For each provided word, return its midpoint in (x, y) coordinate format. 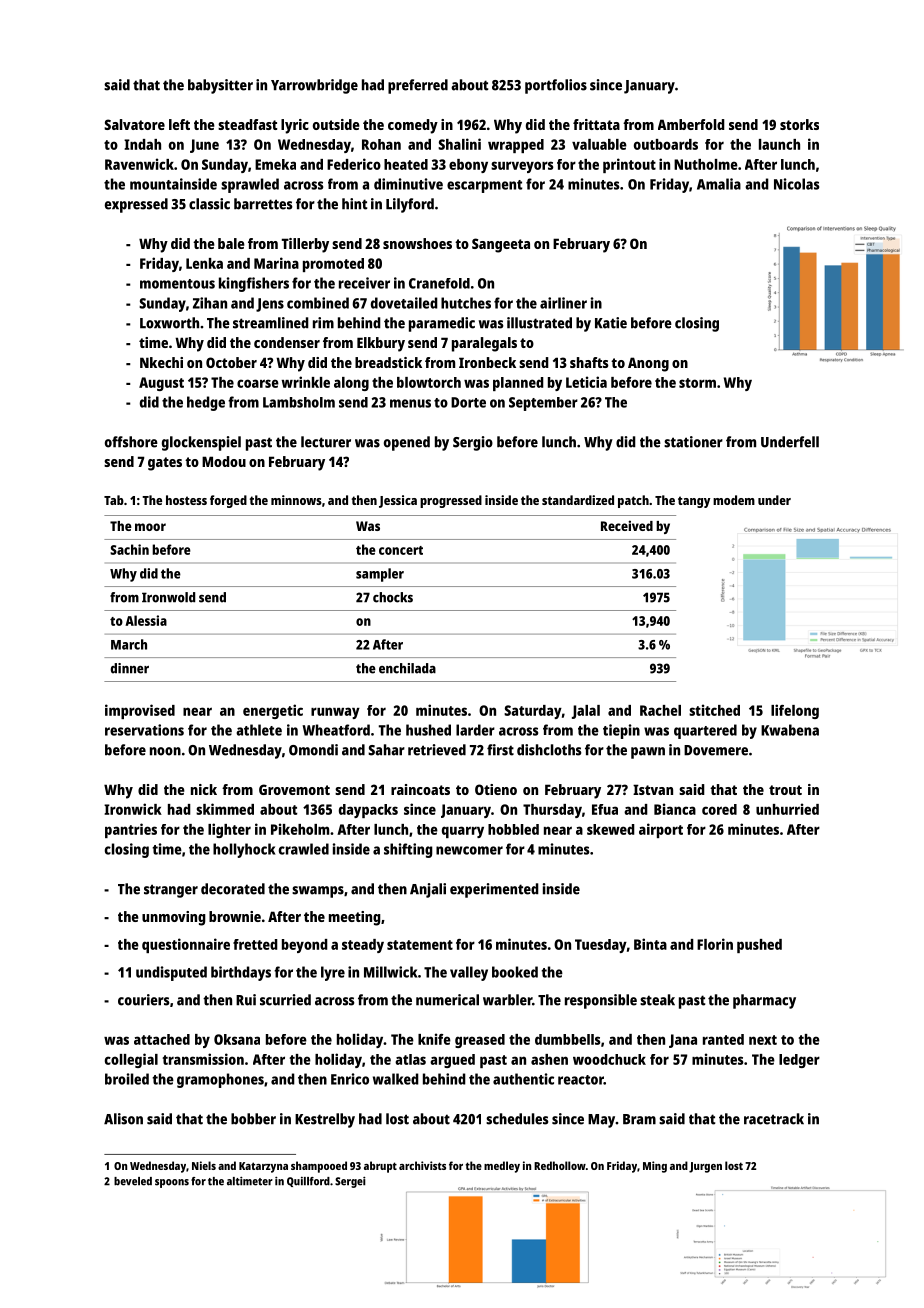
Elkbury (381, 344)
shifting (408, 850)
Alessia (146, 620)
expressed (136, 205)
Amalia (719, 184)
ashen (549, 1059)
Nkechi (161, 362)
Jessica (398, 501)
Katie (611, 323)
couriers (143, 1000)
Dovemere (716, 750)
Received (627, 525)
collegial (131, 1060)
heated (406, 164)
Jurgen (705, 1167)
